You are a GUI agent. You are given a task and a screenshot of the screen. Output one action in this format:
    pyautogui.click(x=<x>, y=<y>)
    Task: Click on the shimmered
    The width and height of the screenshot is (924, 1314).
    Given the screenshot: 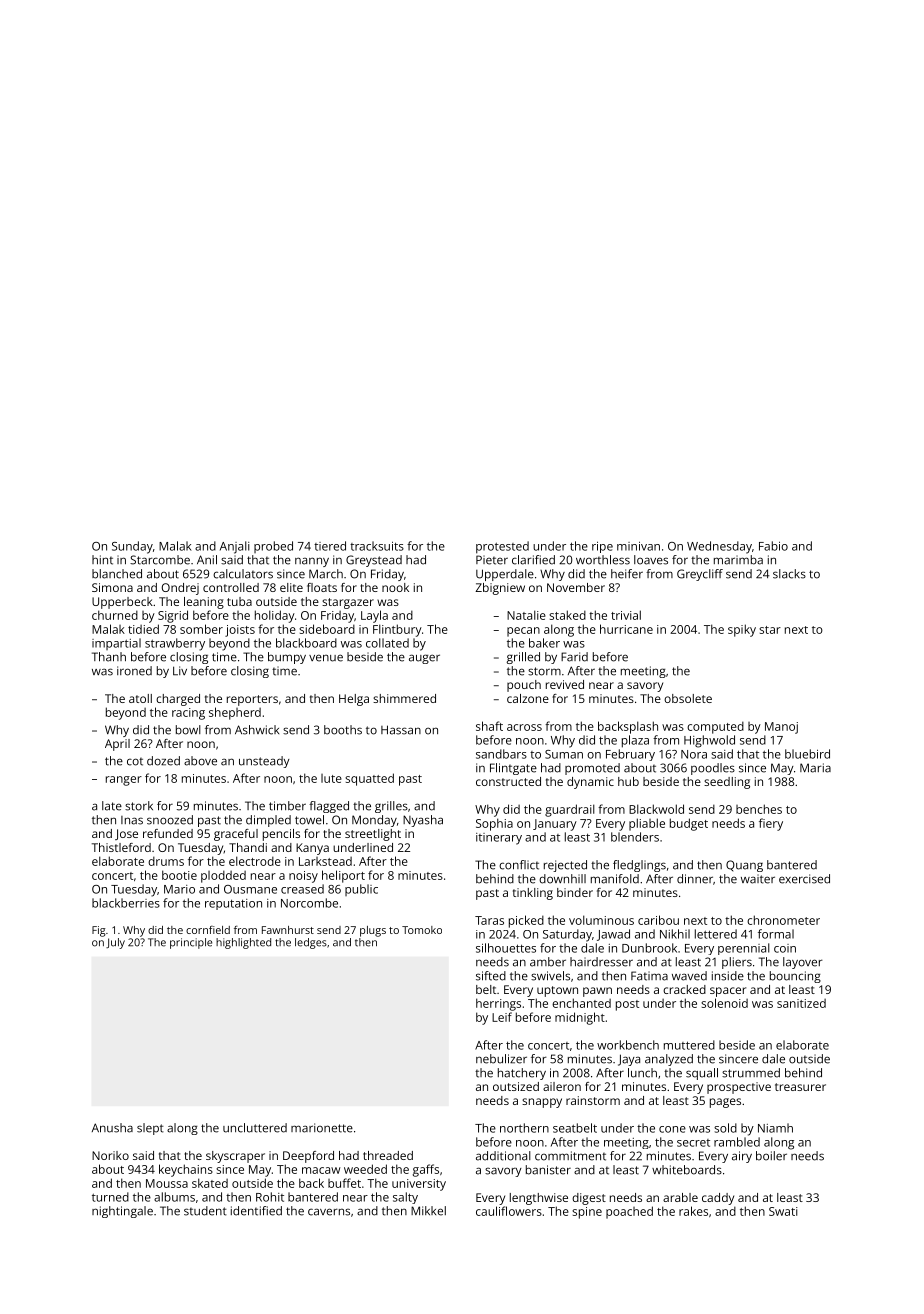 What is the action you would take?
    pyautogui.click(x=404, y=698)
